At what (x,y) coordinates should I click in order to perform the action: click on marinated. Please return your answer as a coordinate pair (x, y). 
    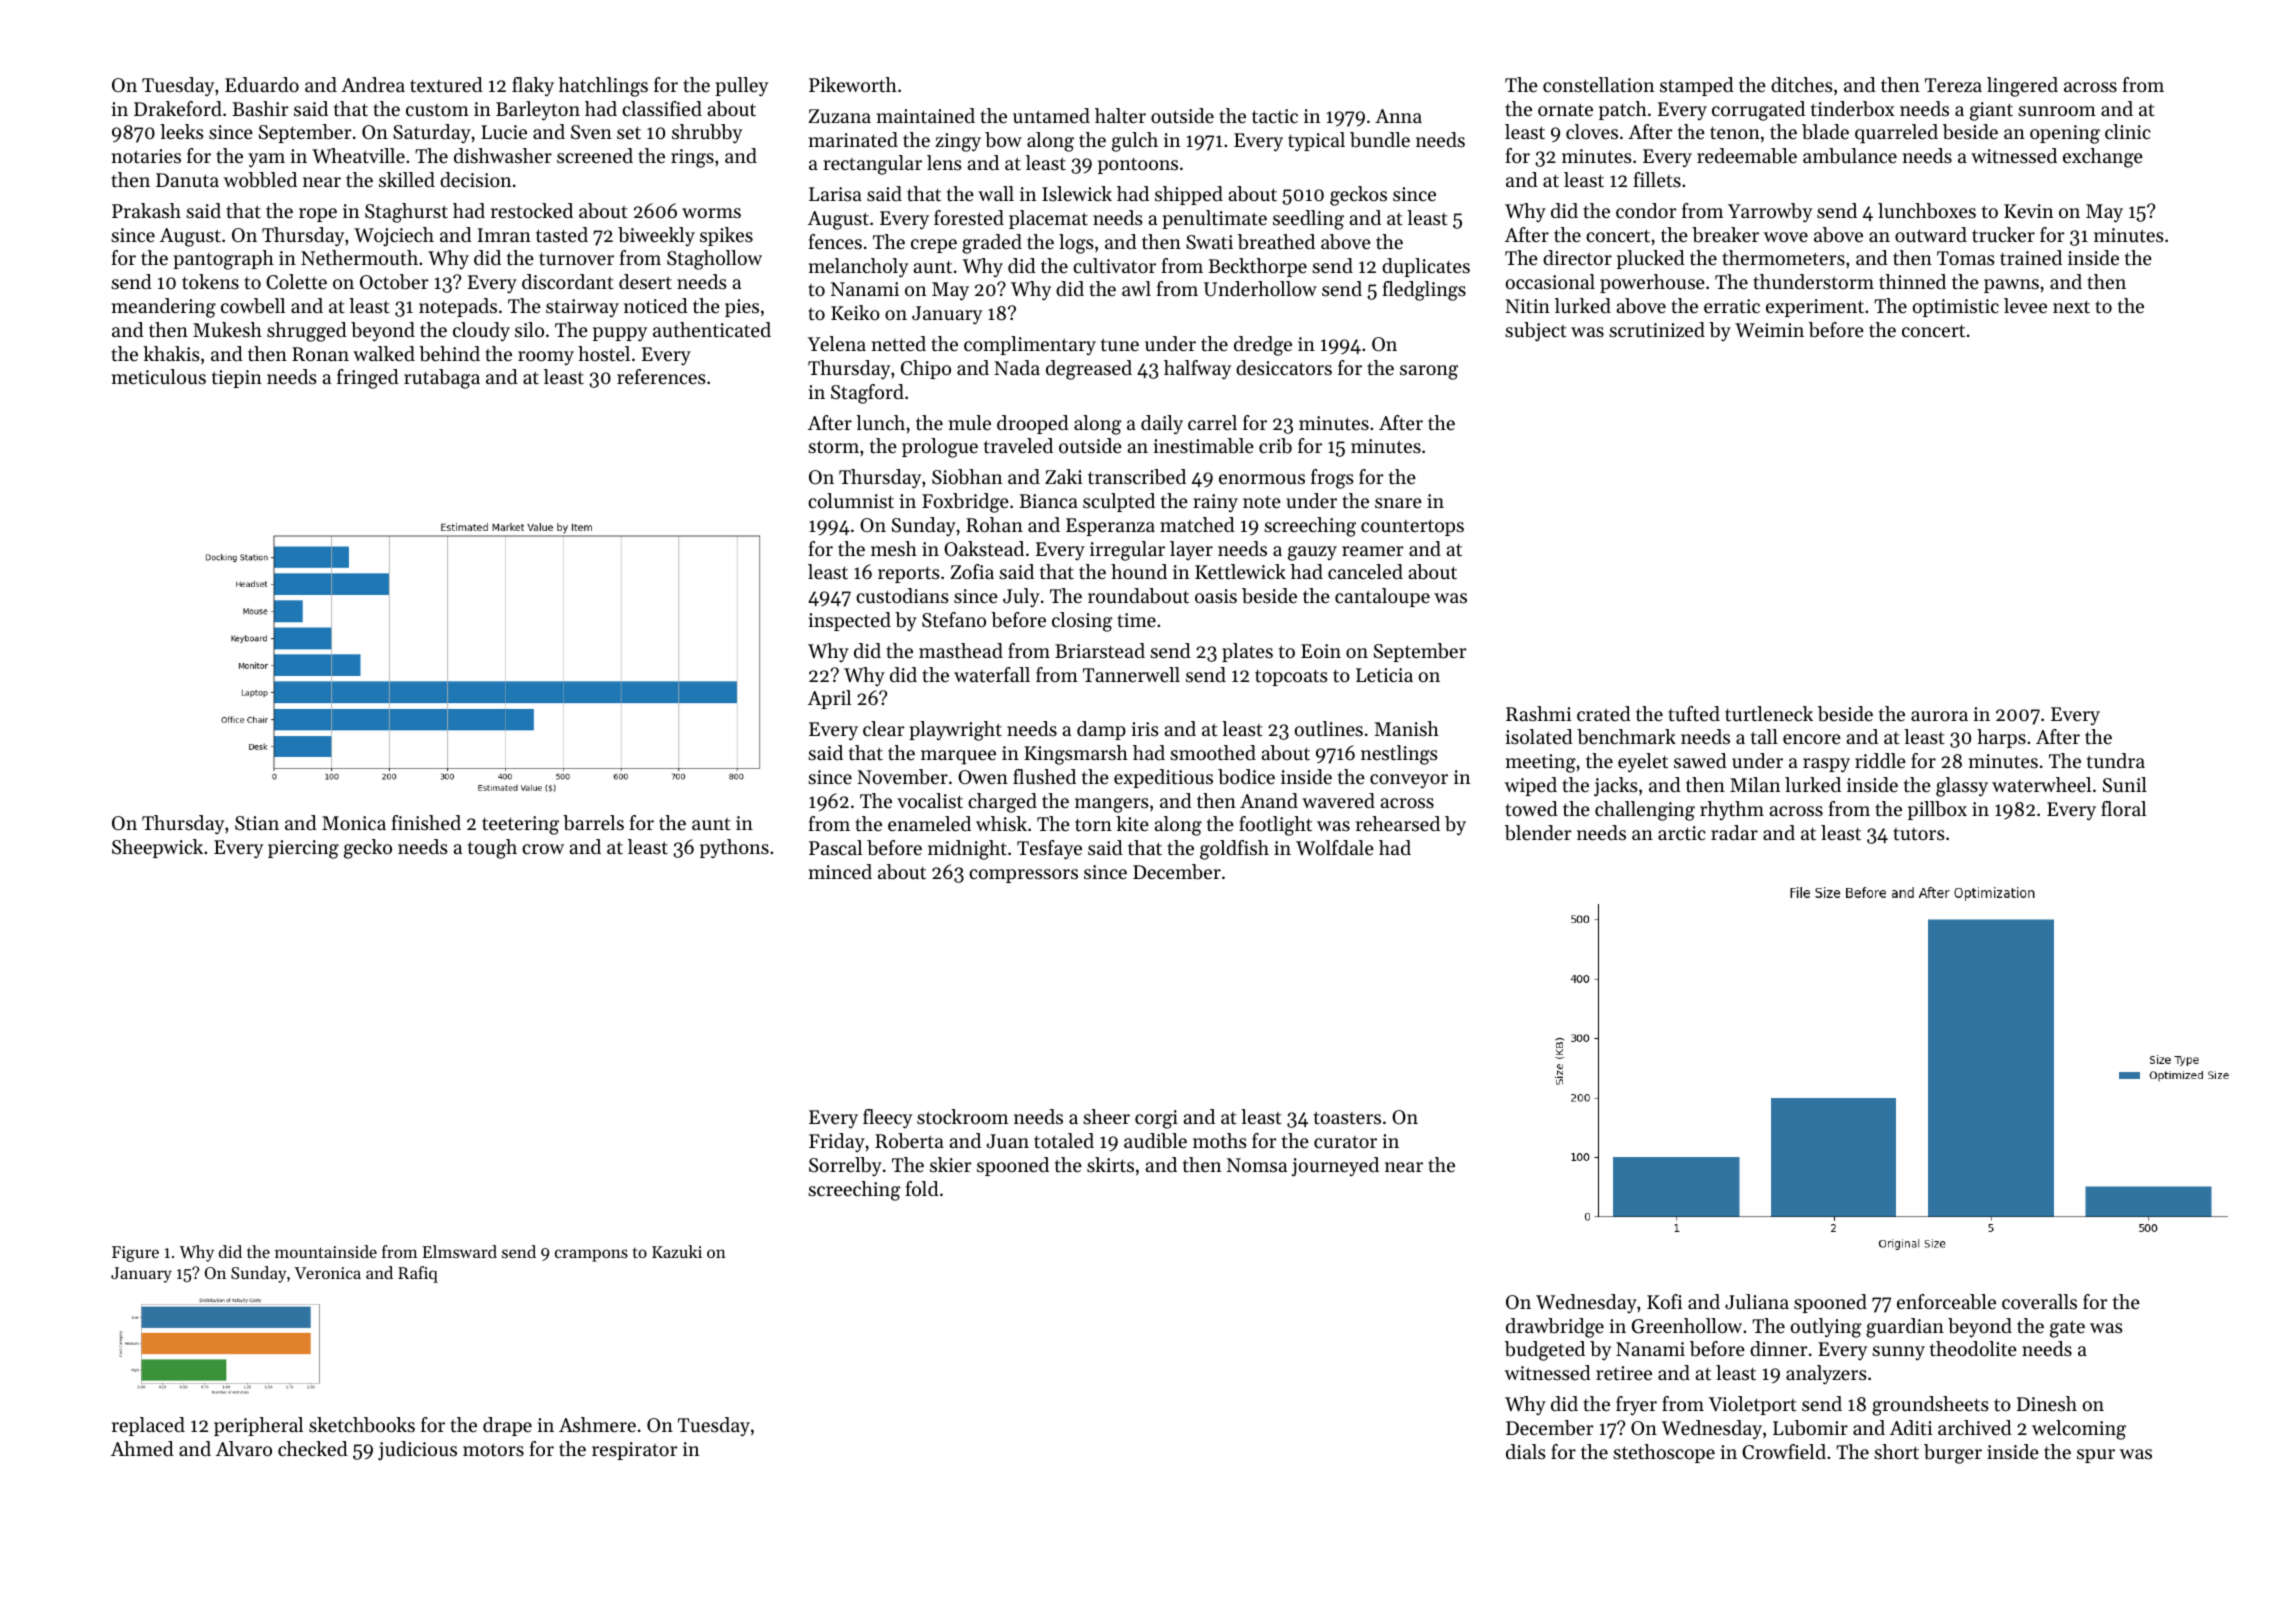
    Looking at the image, I should click on (853, 140).
